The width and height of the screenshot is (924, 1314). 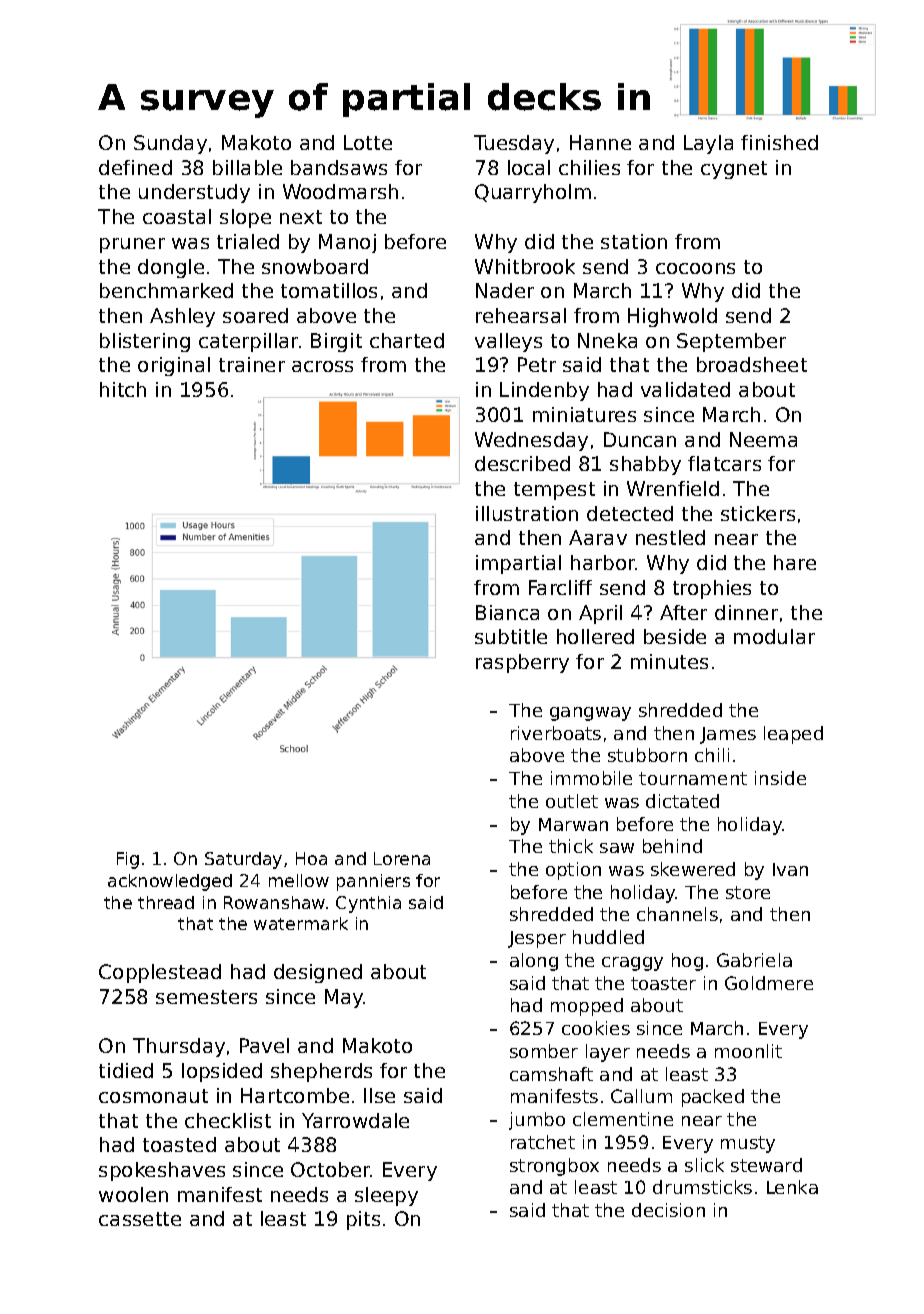 I want to click on dinner, so click(x=746, y=612).
